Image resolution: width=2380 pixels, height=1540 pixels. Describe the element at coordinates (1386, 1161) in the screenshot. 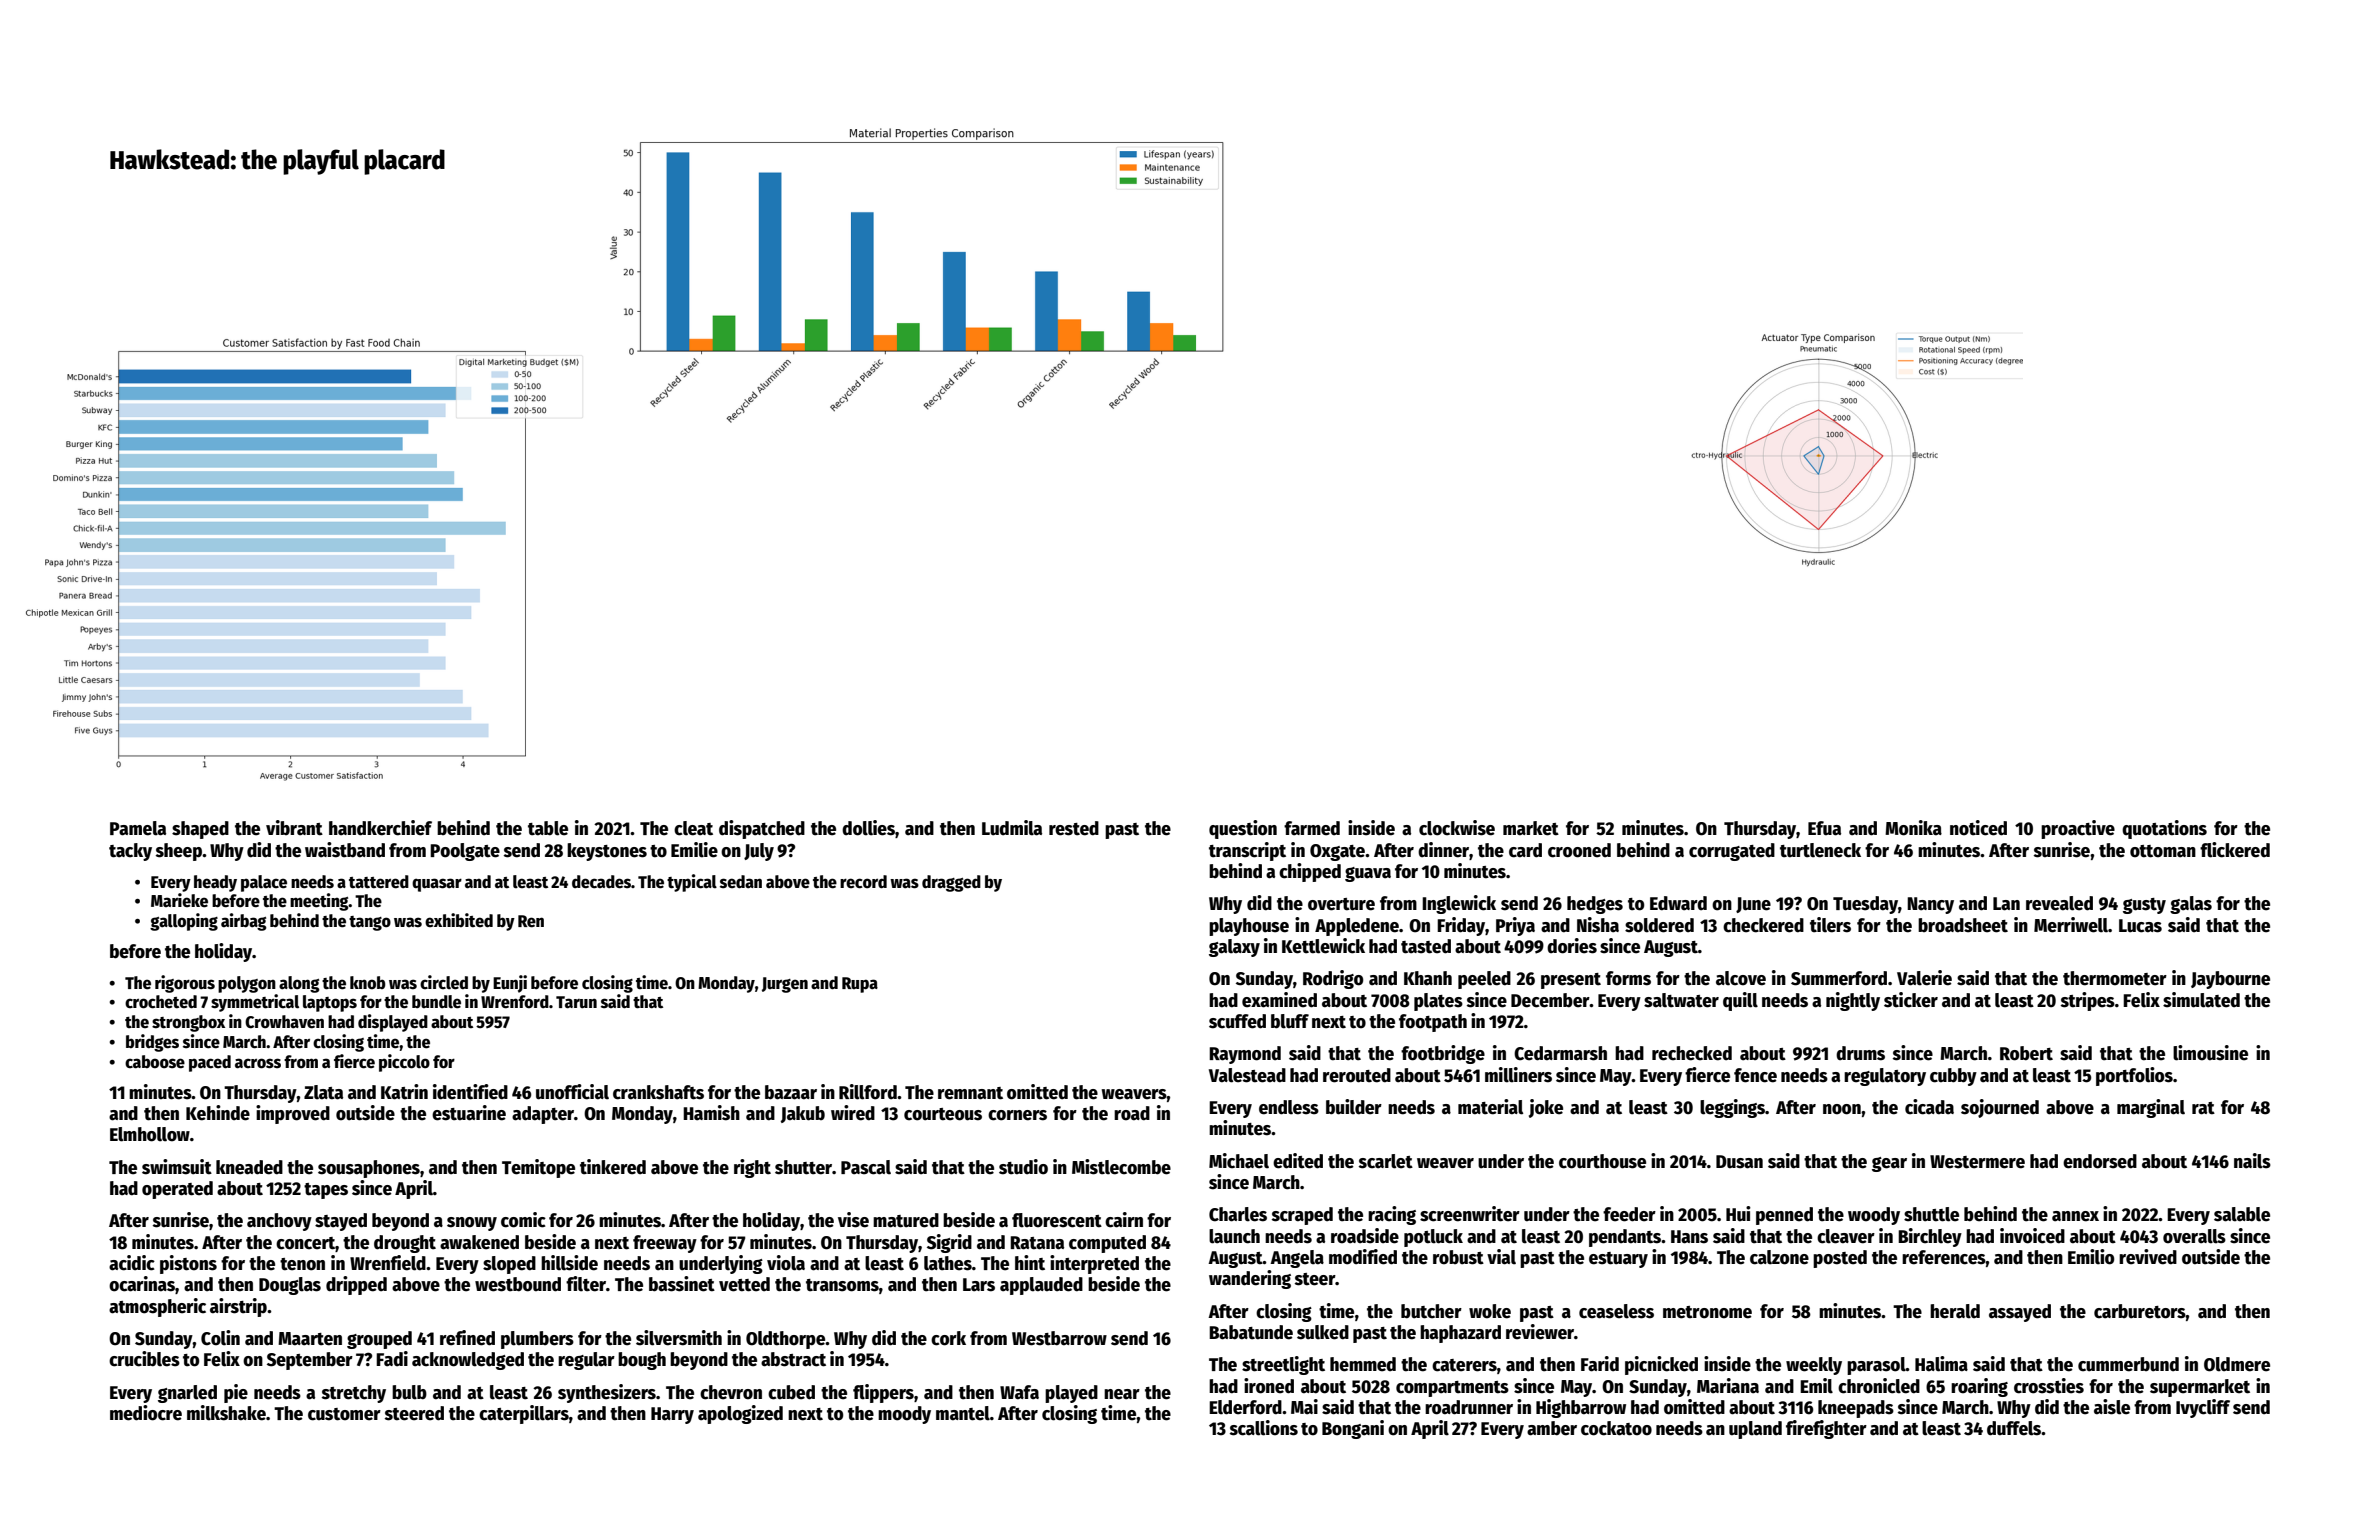

I see `scarlet` at that location.
